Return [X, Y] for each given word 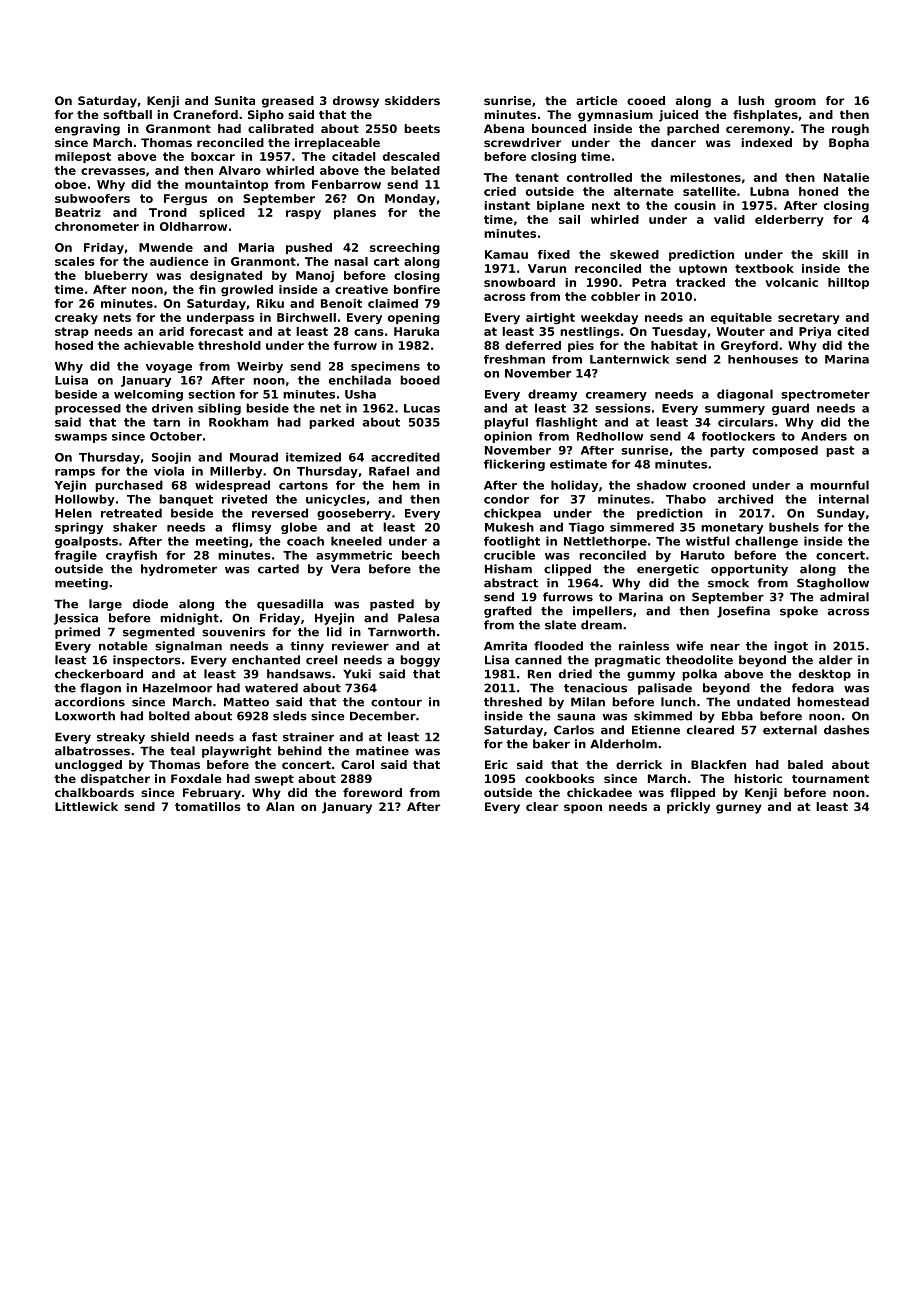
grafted [508, 612]
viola [169, 471]
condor [506, 499]
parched [693, 130]
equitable [741, 318]
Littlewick [86, 806]
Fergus [185, 199]
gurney [739, 809]
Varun [547, 268]
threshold [229, 345]
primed [77, 633]
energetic [668, 570]
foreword [372, 792]
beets [422, 128]
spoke [799, 612]
